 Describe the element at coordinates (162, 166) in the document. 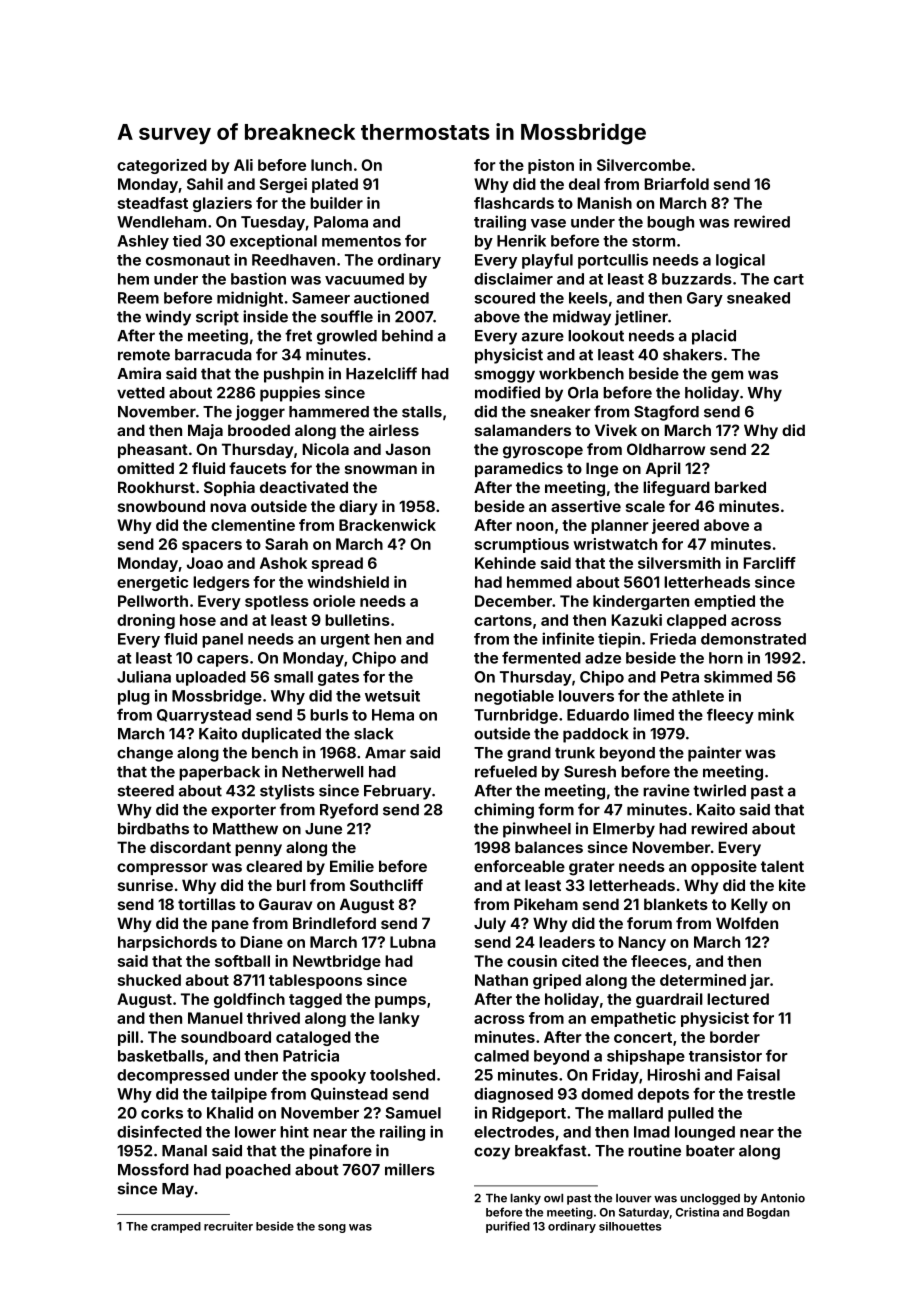

I see `categorized` at that location.
